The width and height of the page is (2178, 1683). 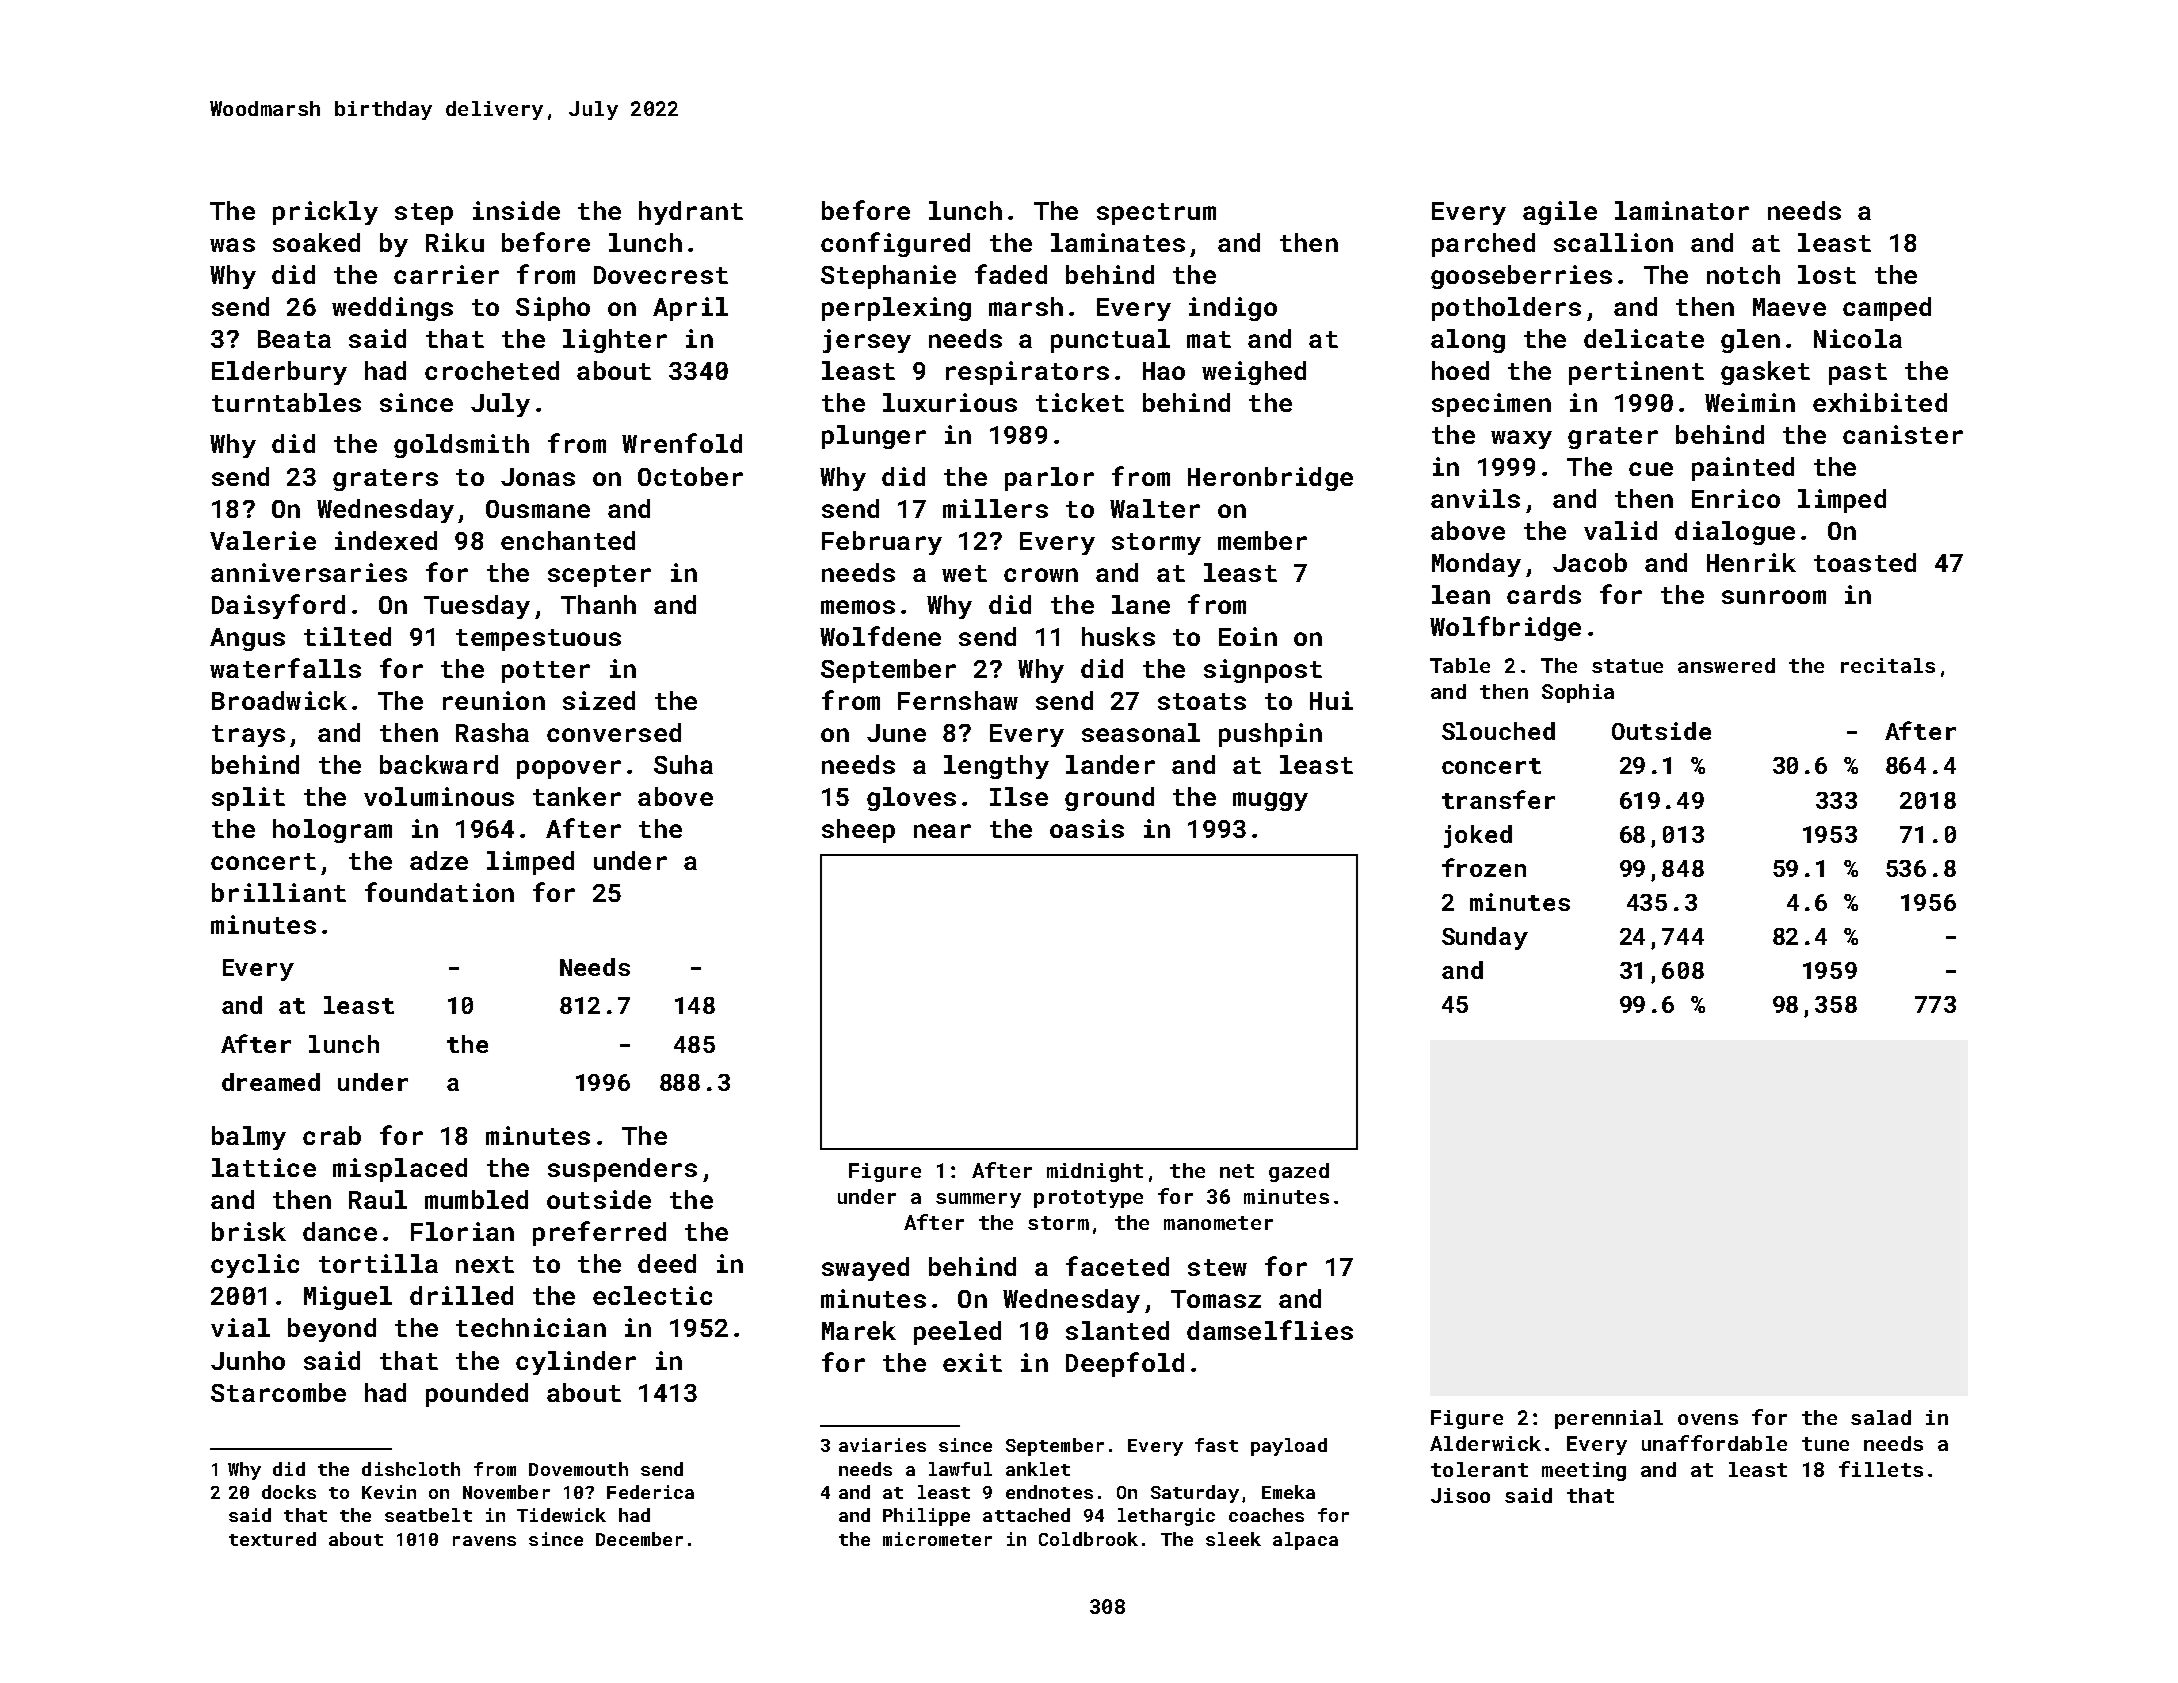 What do you see at coordinates (1485, 938) in the page?
I see `Sunday` at bounding box center [1485, 938].
